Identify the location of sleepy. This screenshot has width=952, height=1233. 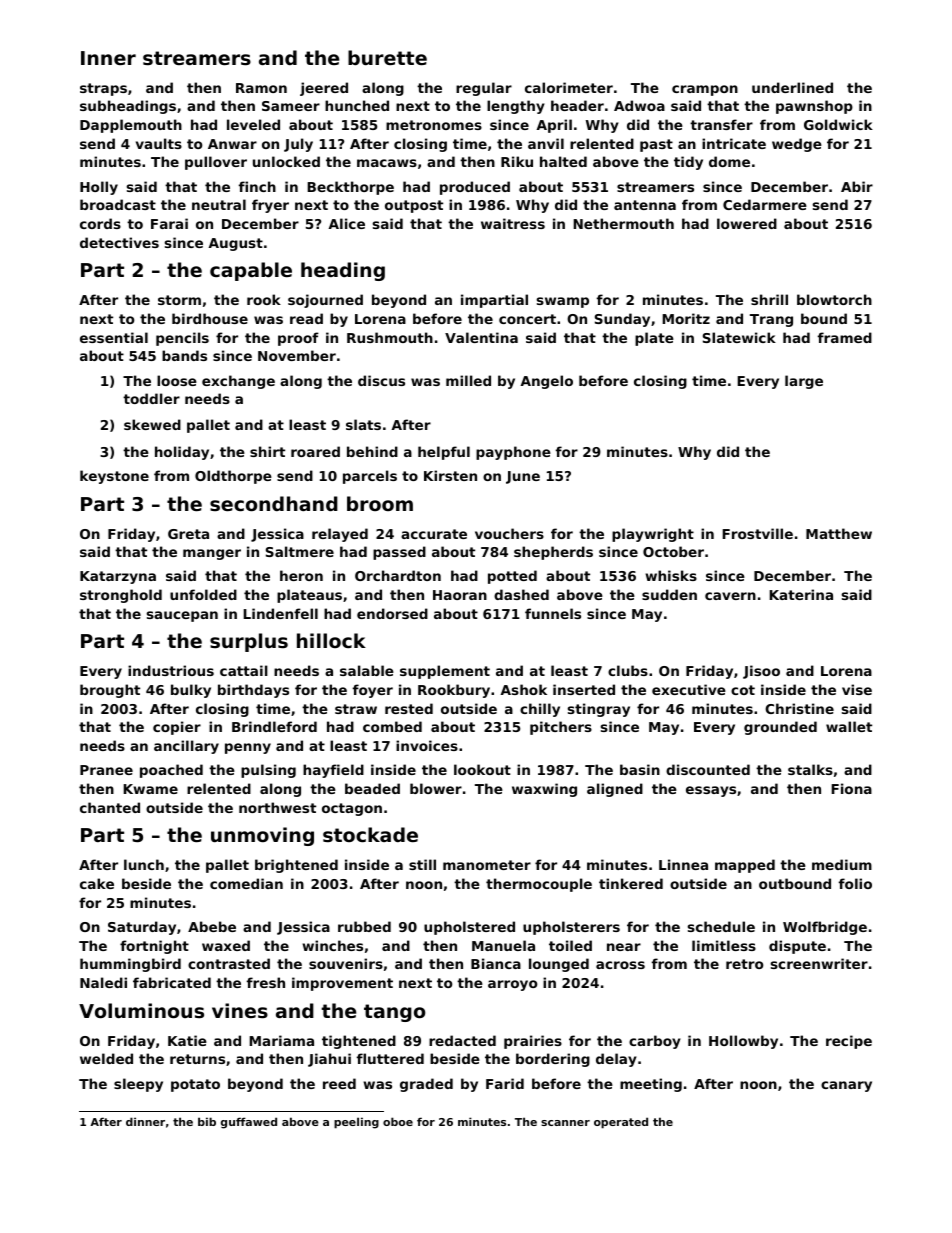
(138, 1085).
